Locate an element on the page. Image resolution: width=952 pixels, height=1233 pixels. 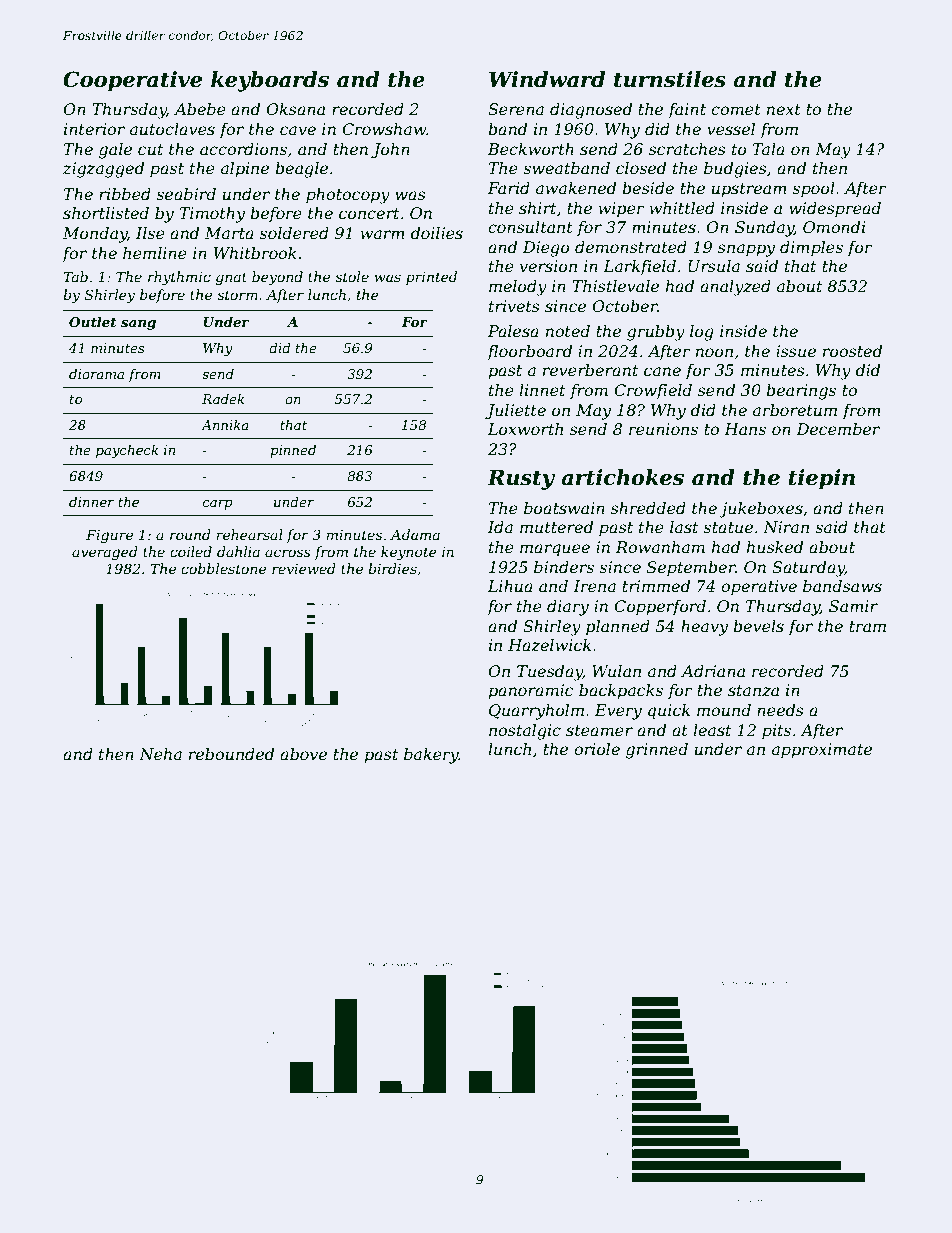
reviewed is located at coordinates (304, 568).
